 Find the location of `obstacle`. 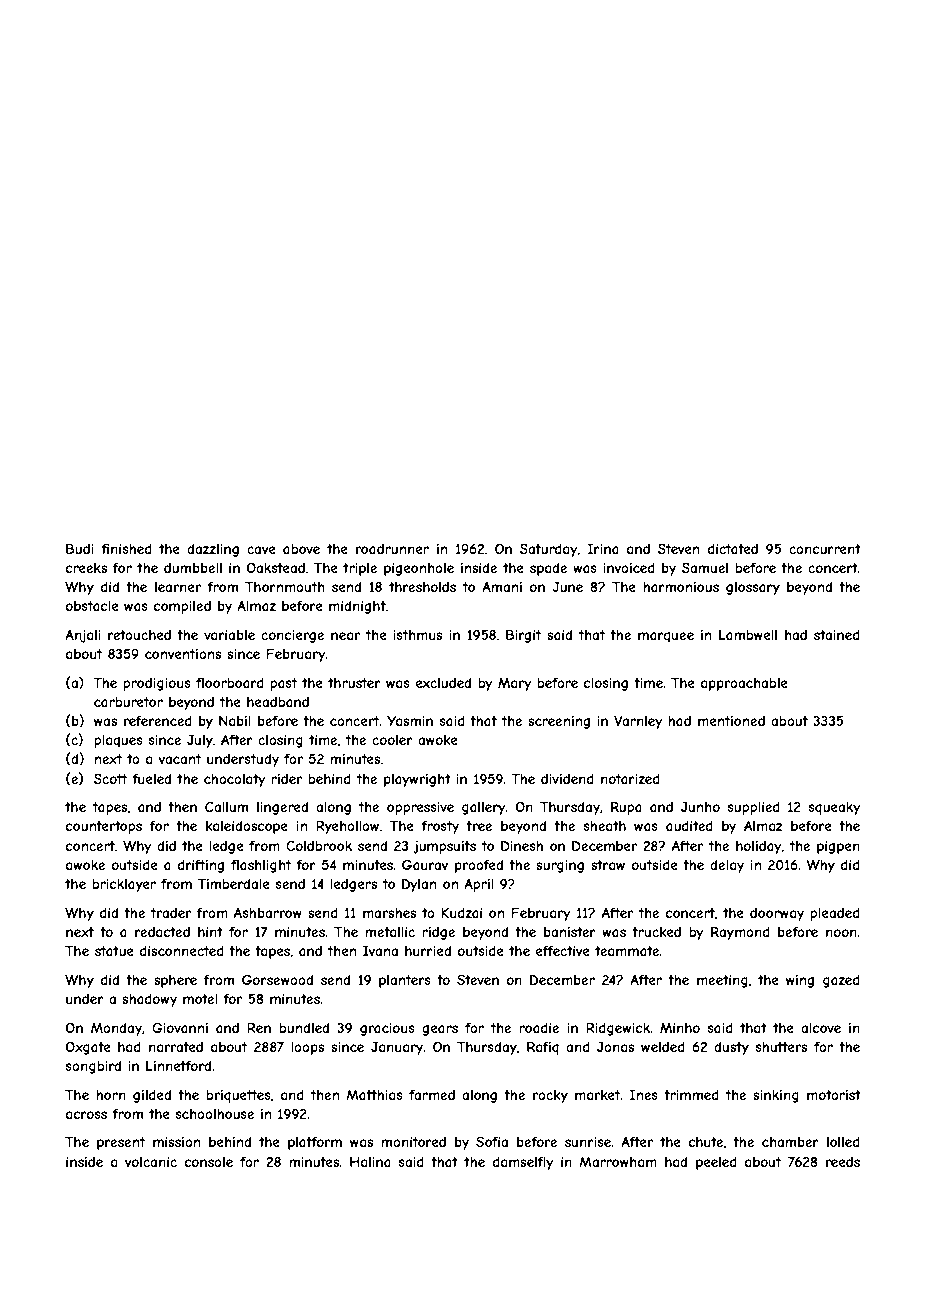

obstacle is located at coordinates (92, 606).
